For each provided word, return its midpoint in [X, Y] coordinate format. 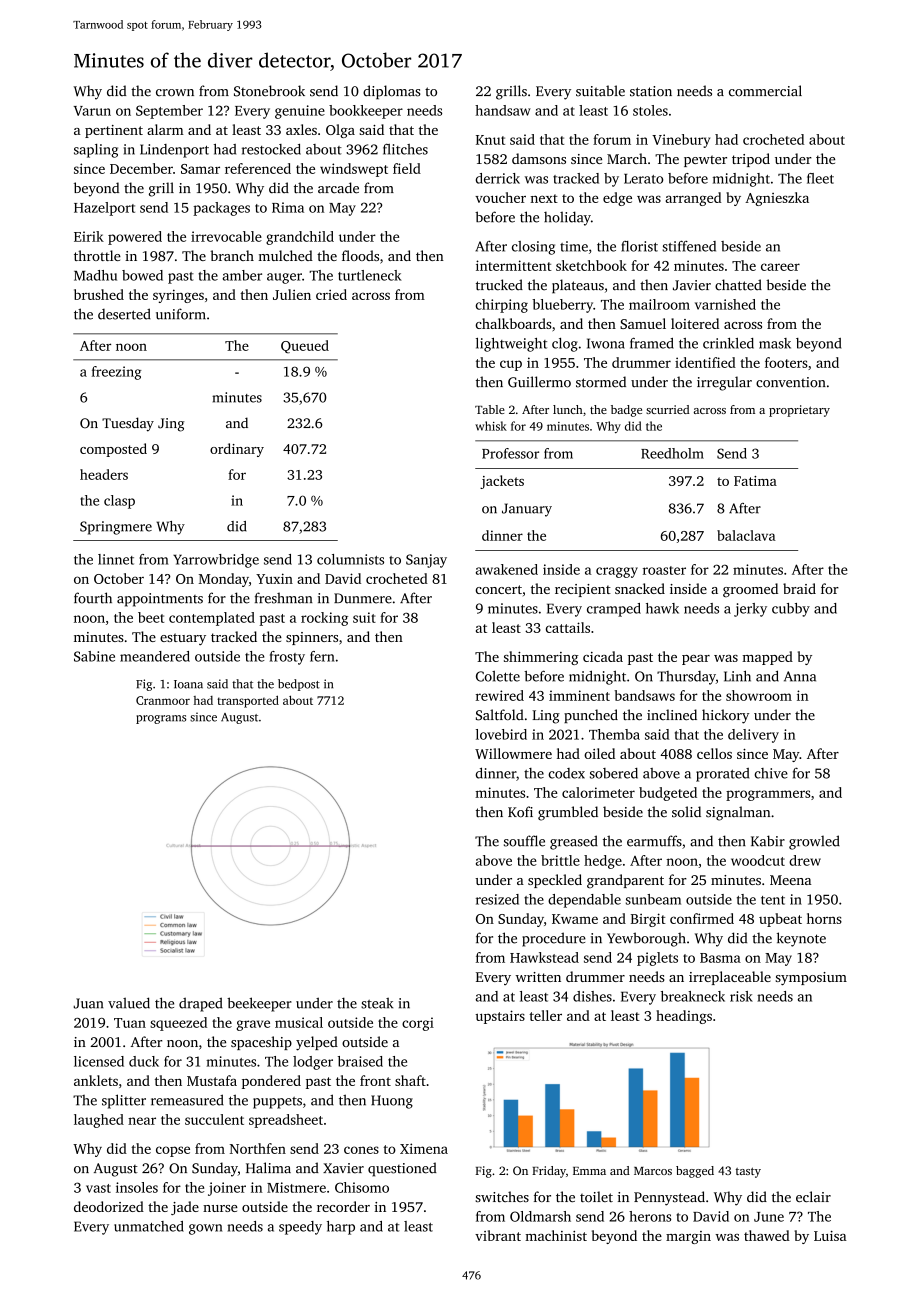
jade [185, 1208]
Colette [498, 676]
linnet [116, 559]
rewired [500, 695]
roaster [664, 570]
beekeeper [259, 1004]
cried [331, 294]
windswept [354, 170]
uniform [181, 314]
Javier [692, 285]
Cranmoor [163, 700]
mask [775, 343]
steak [377, 1003]
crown [175, 93]
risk [741, 996]
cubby [791, 610]
